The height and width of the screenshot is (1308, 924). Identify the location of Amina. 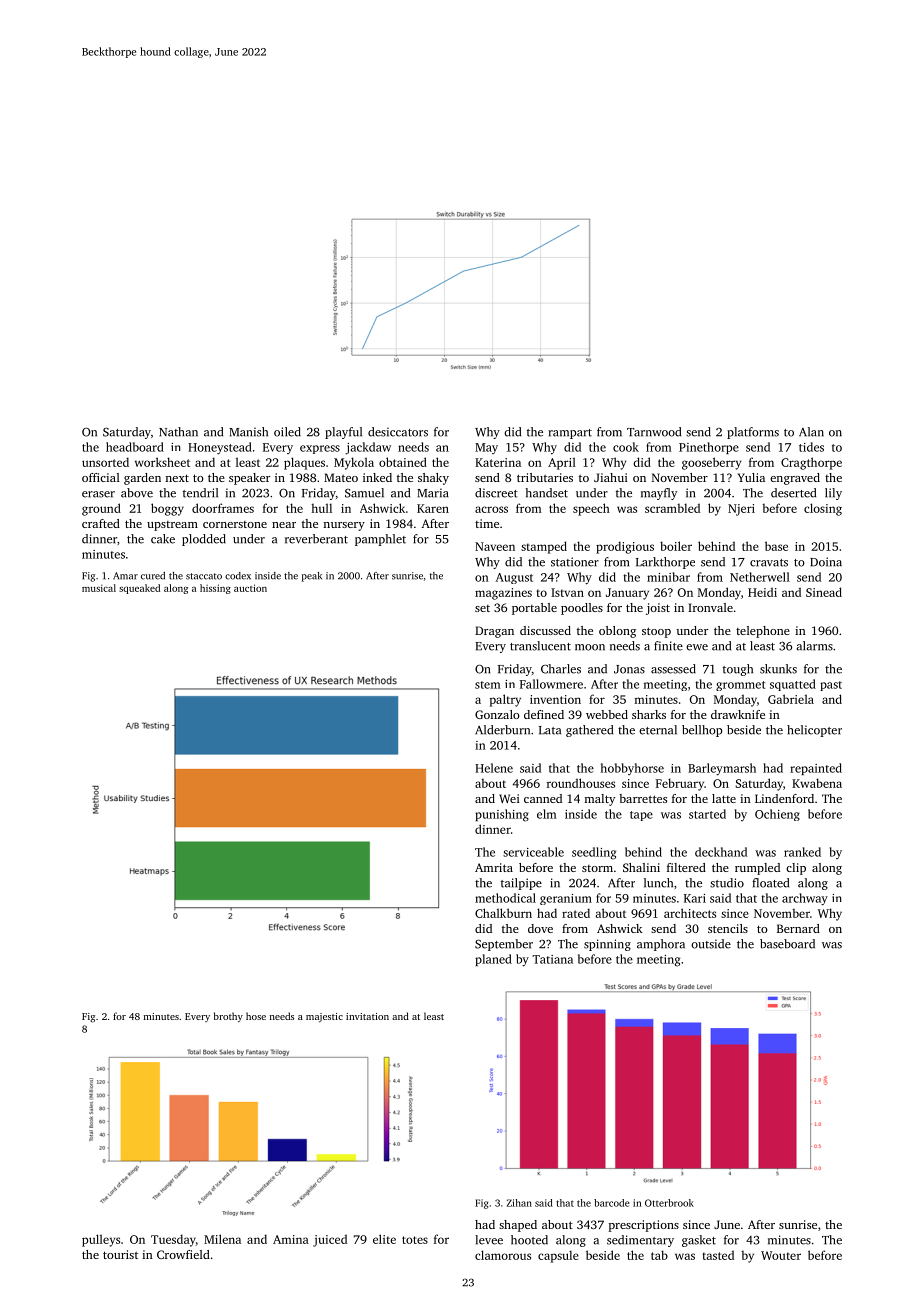
(291, 1239).
